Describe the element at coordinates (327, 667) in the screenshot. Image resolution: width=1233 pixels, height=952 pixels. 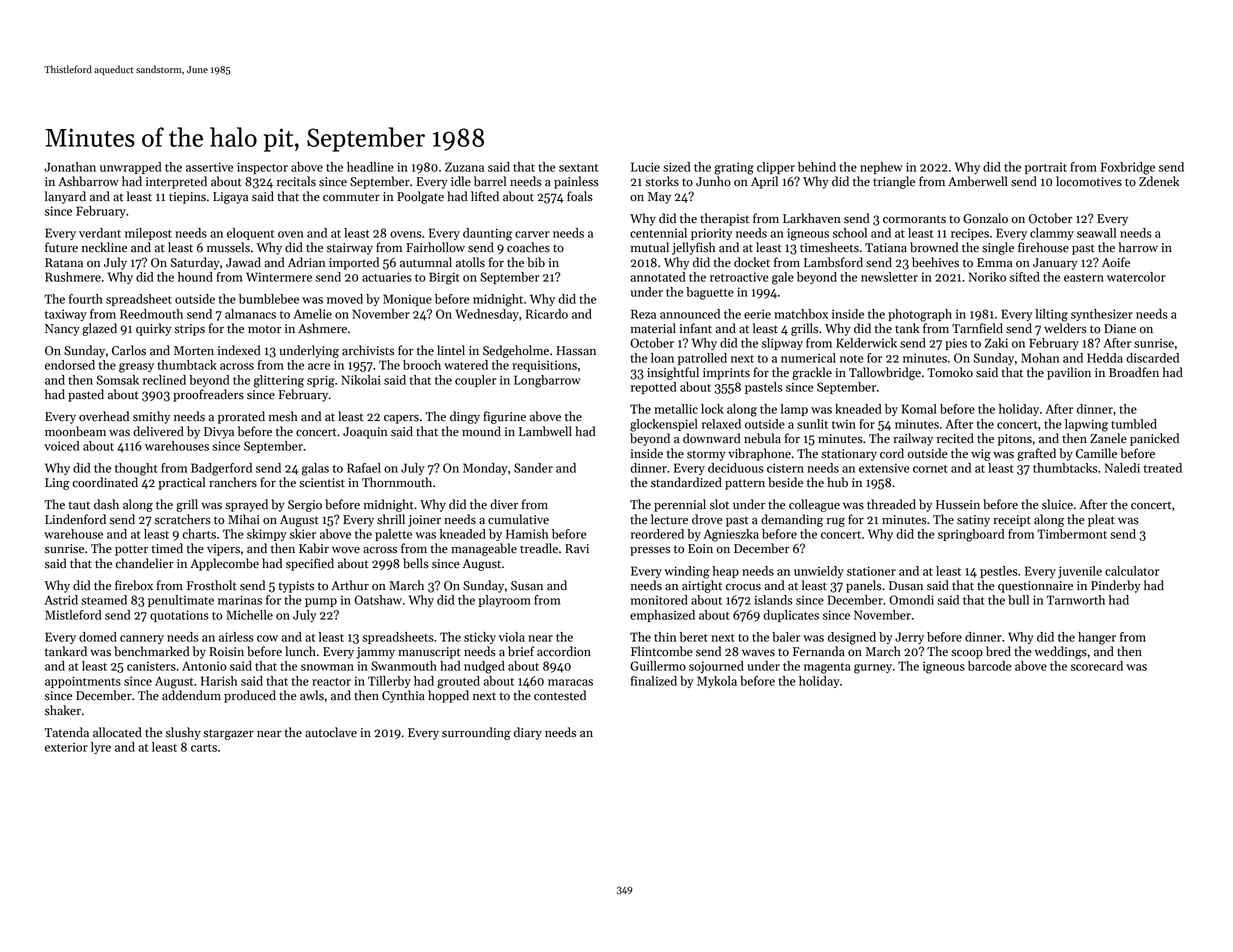
I see `snowman` at that location.
